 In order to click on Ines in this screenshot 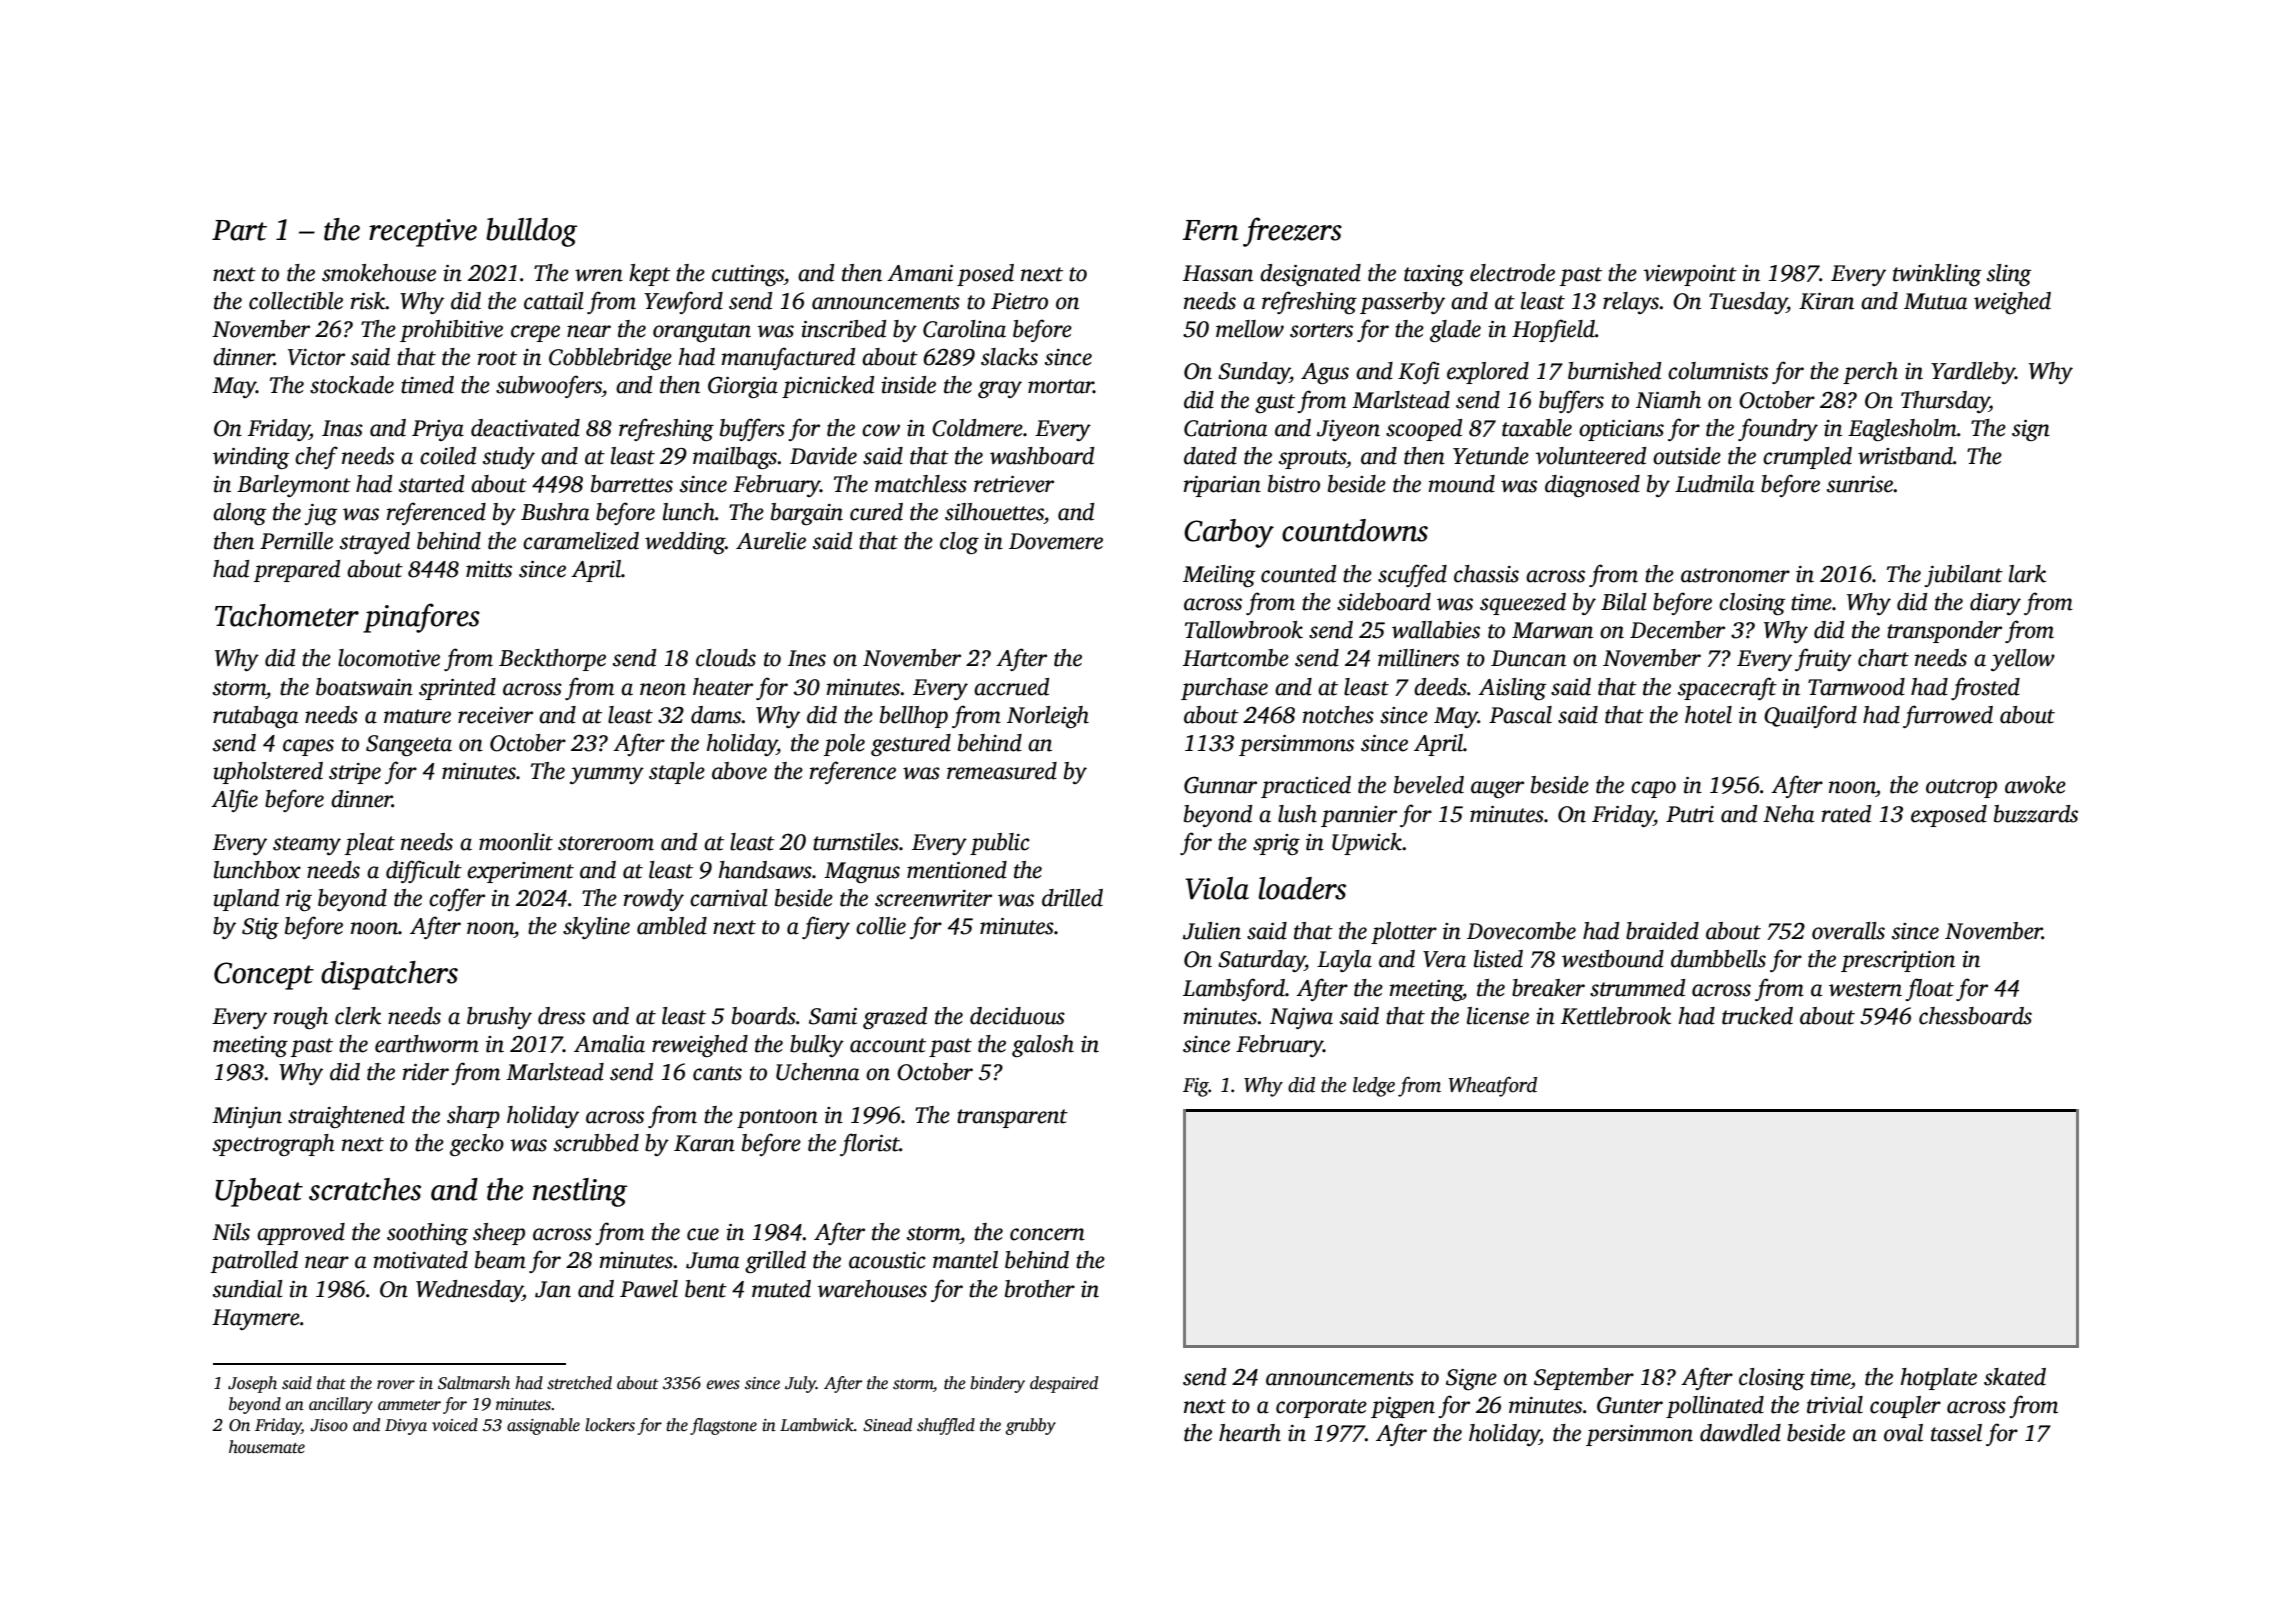, I will do `click(807, 658)`.
